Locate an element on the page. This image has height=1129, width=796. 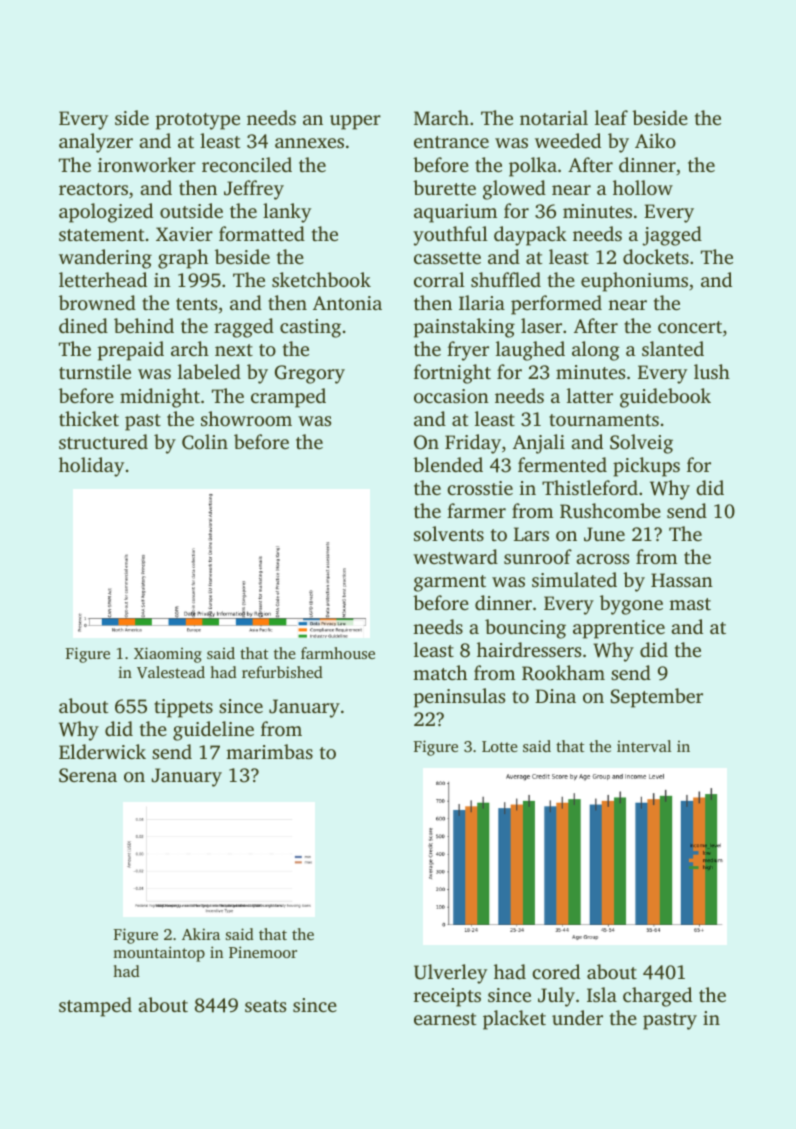
Elderwick is located at coordinates (102, 751).
